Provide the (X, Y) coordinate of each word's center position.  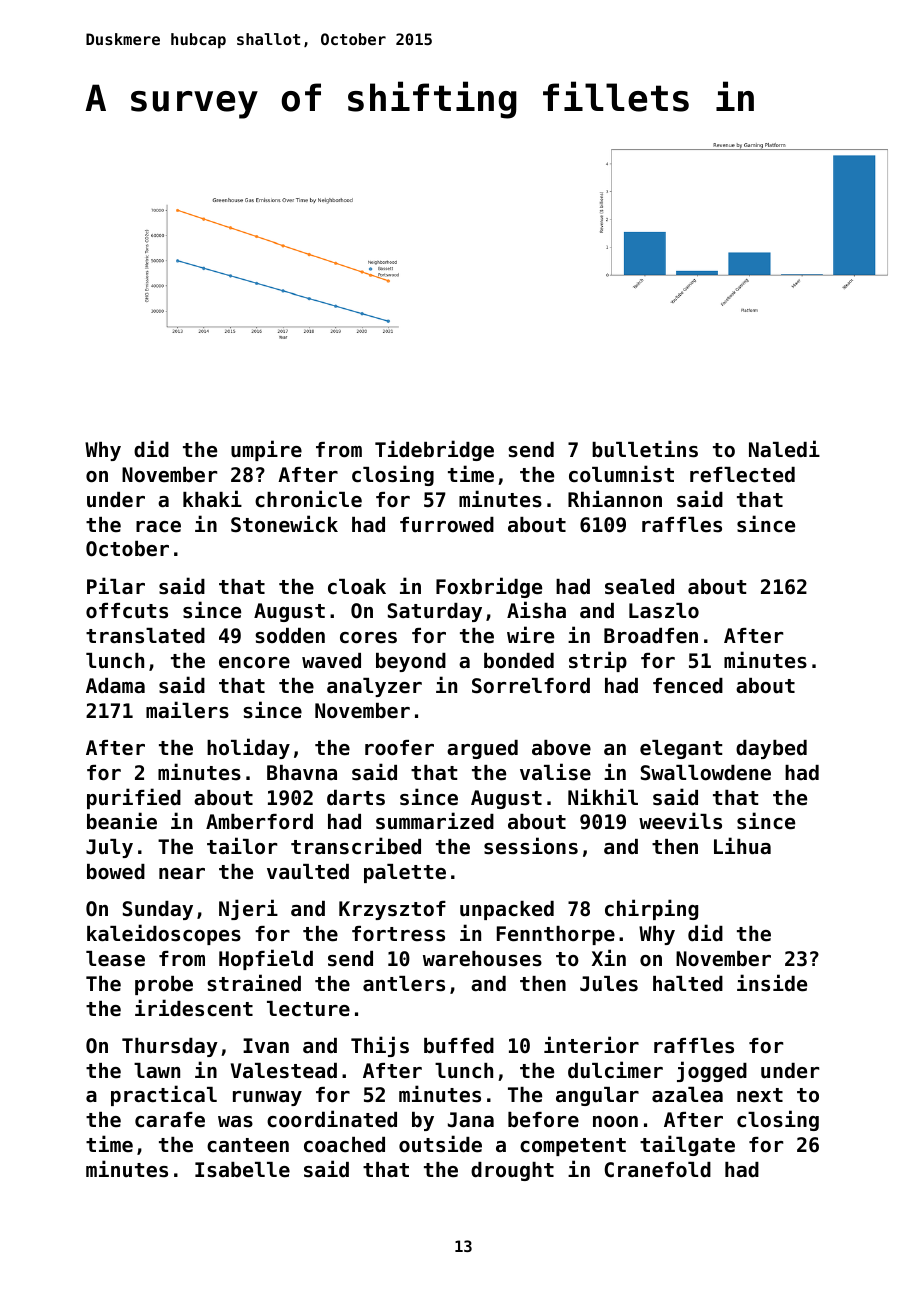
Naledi (784, 449)
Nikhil (603, 796)
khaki (212, 498)
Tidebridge (434, 450)
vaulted (308, 872)
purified (134, 798)
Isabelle (242, 1170)
